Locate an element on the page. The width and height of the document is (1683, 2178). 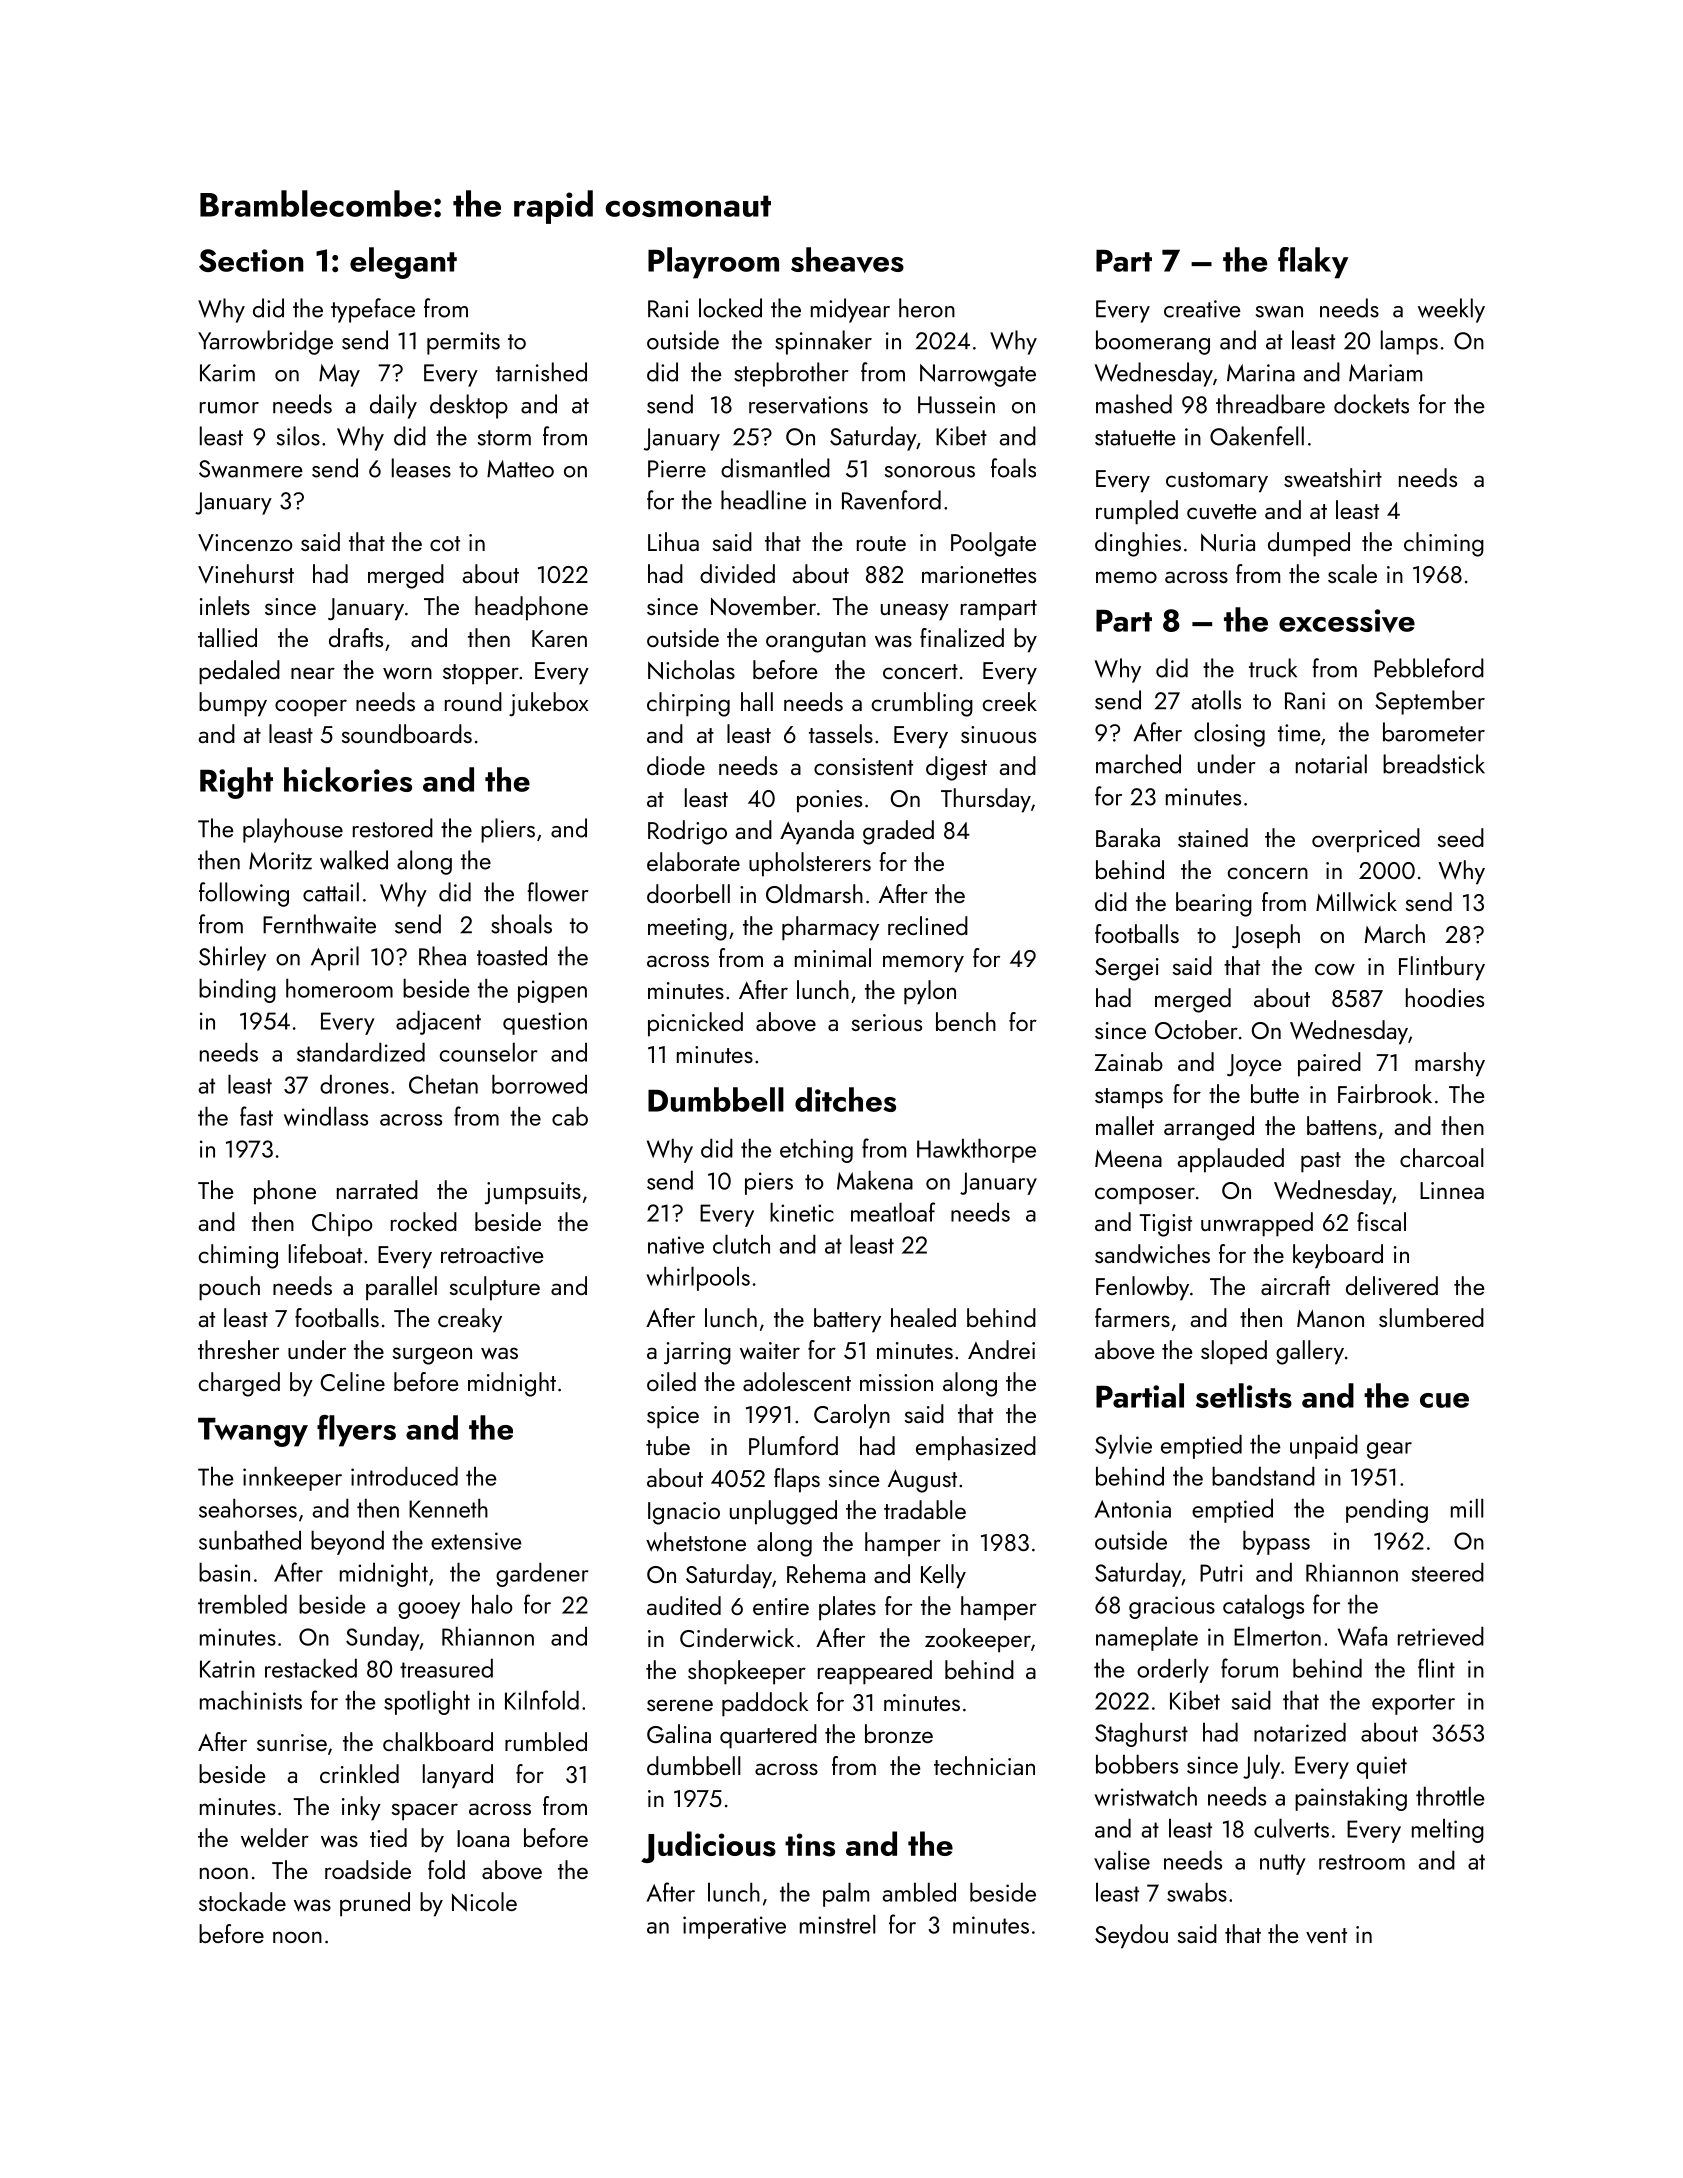
pruned is located at coordinates (375, 1904).
